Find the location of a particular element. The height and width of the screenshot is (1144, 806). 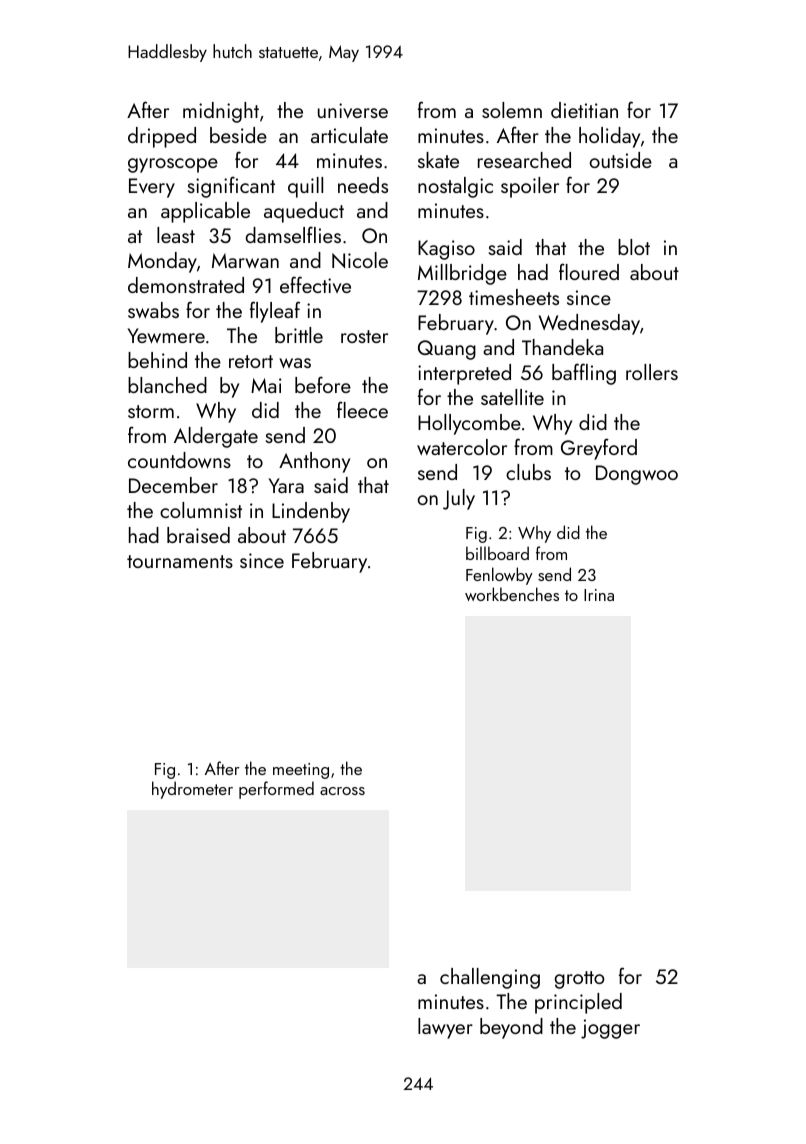

grotto is located at coordinates (580, 980).
